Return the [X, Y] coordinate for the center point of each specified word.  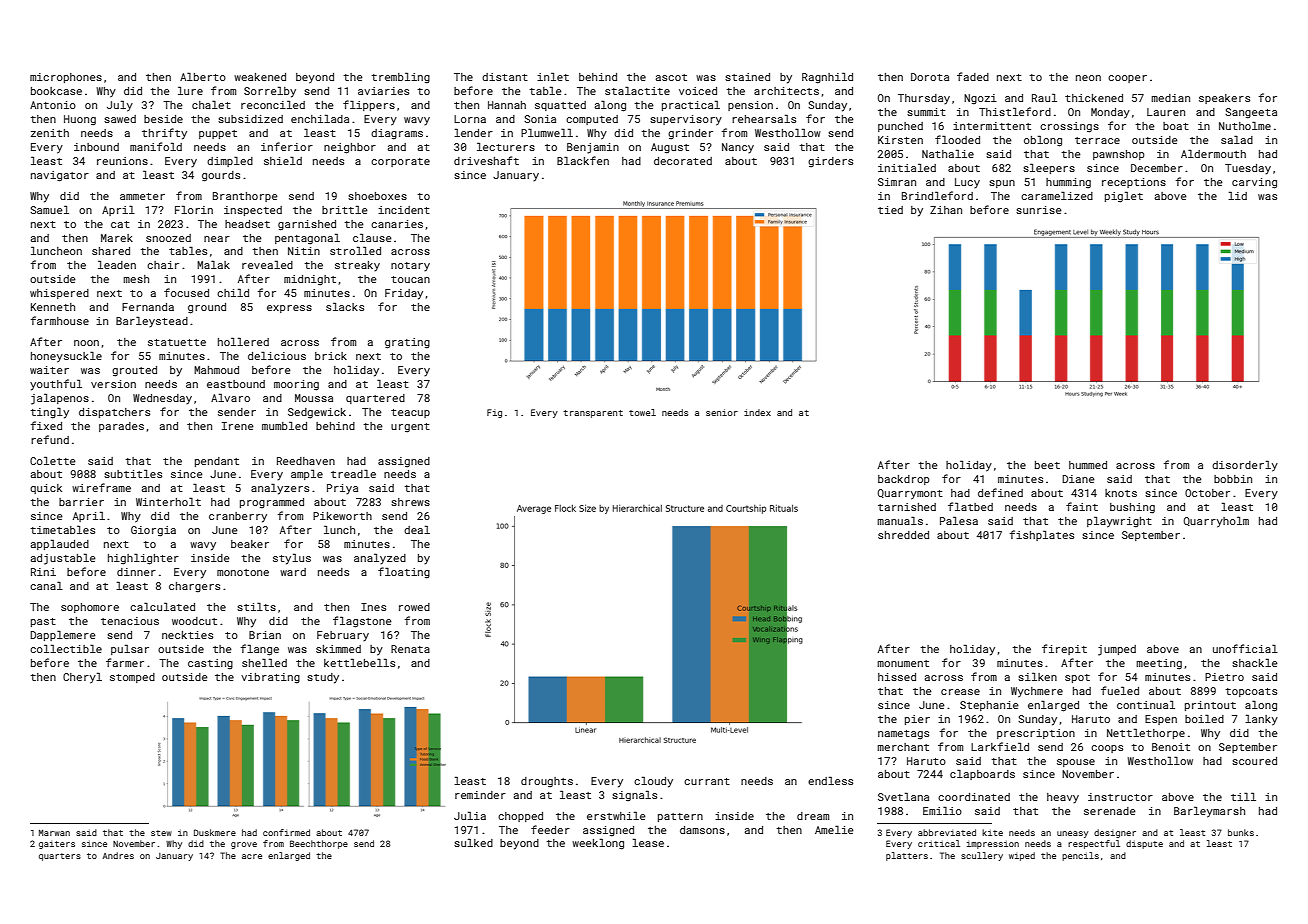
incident [404, 210]
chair [163, 265]
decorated [683, 161]
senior [722, 412]
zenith [50, 133]
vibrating [270, 678]
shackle [1255, 662]
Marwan [54, 832]
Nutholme [1245, 125]
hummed [1088, 465]
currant [707, 781]
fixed [46, 425]
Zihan [946, 210]
